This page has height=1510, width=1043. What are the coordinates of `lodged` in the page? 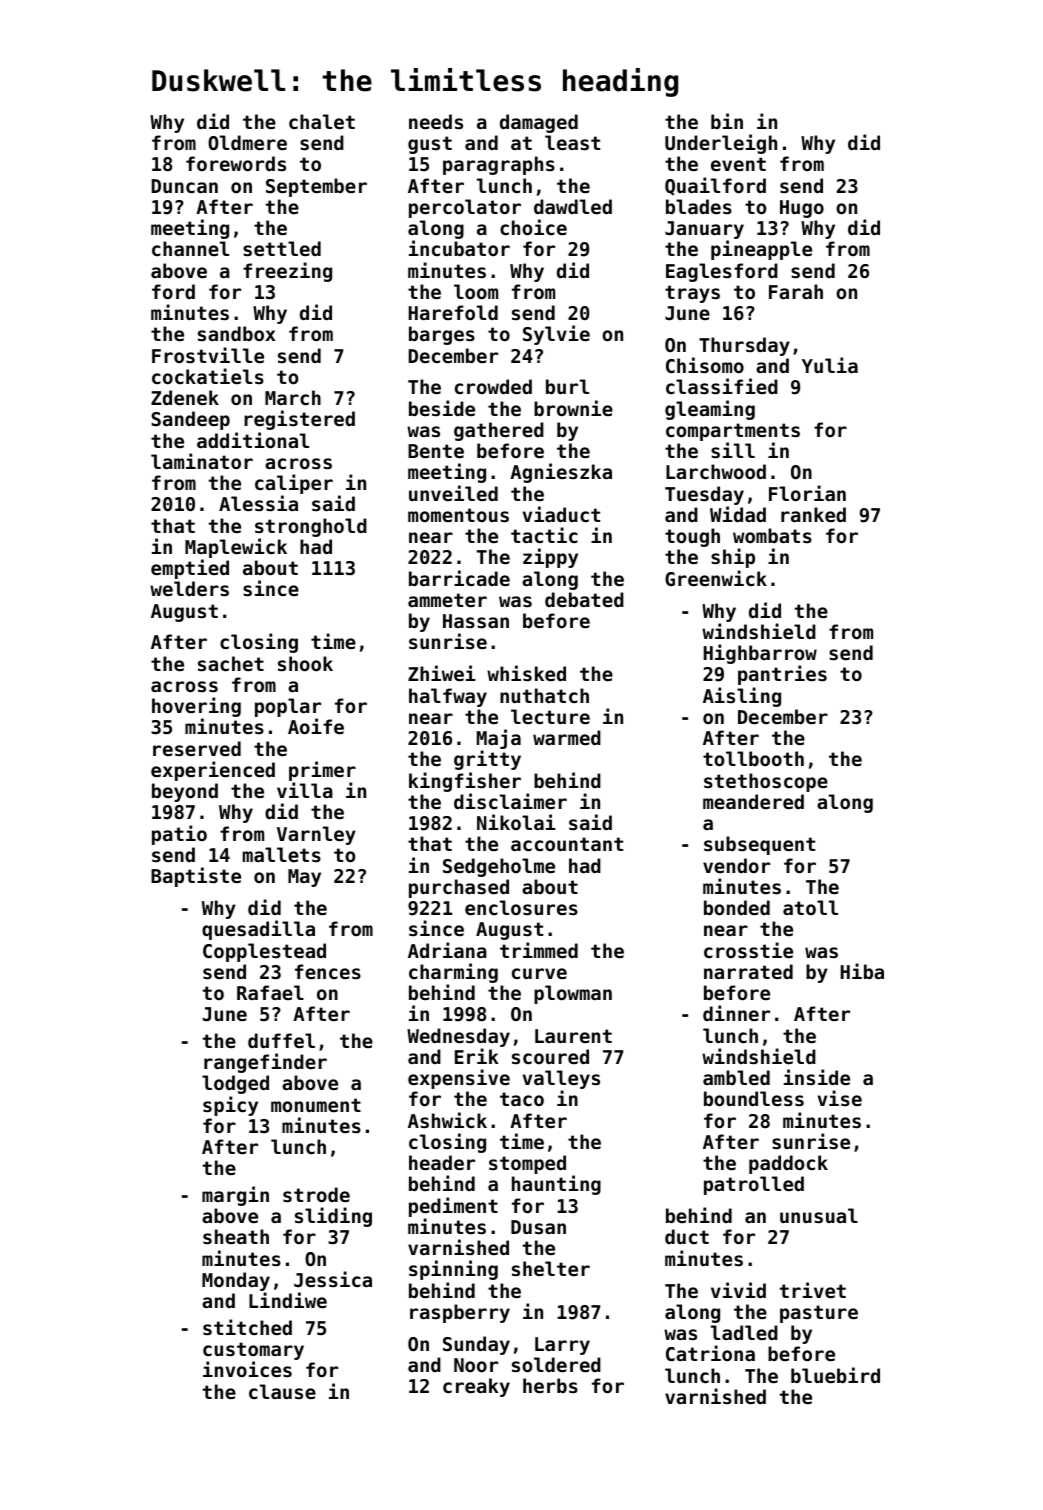 It's located at (235, 1084).
